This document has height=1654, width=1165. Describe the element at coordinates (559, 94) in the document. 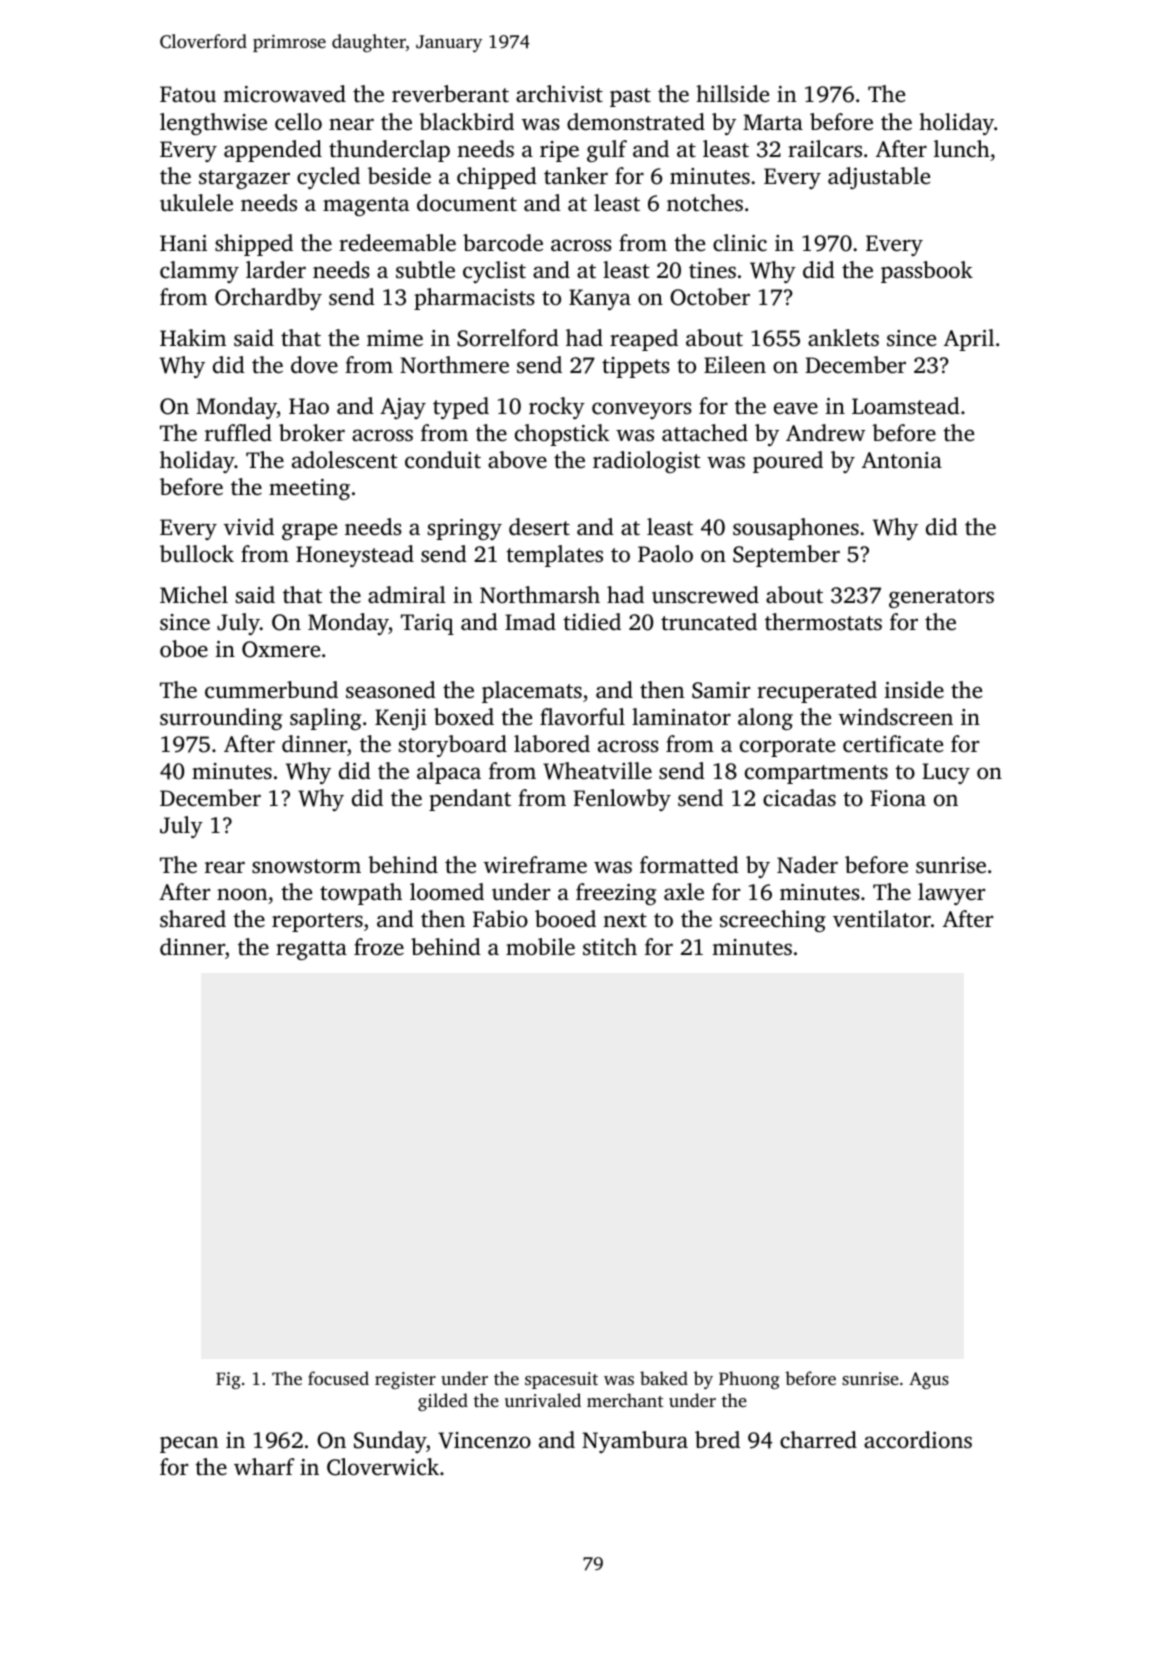

I see `archivist` at that location.
